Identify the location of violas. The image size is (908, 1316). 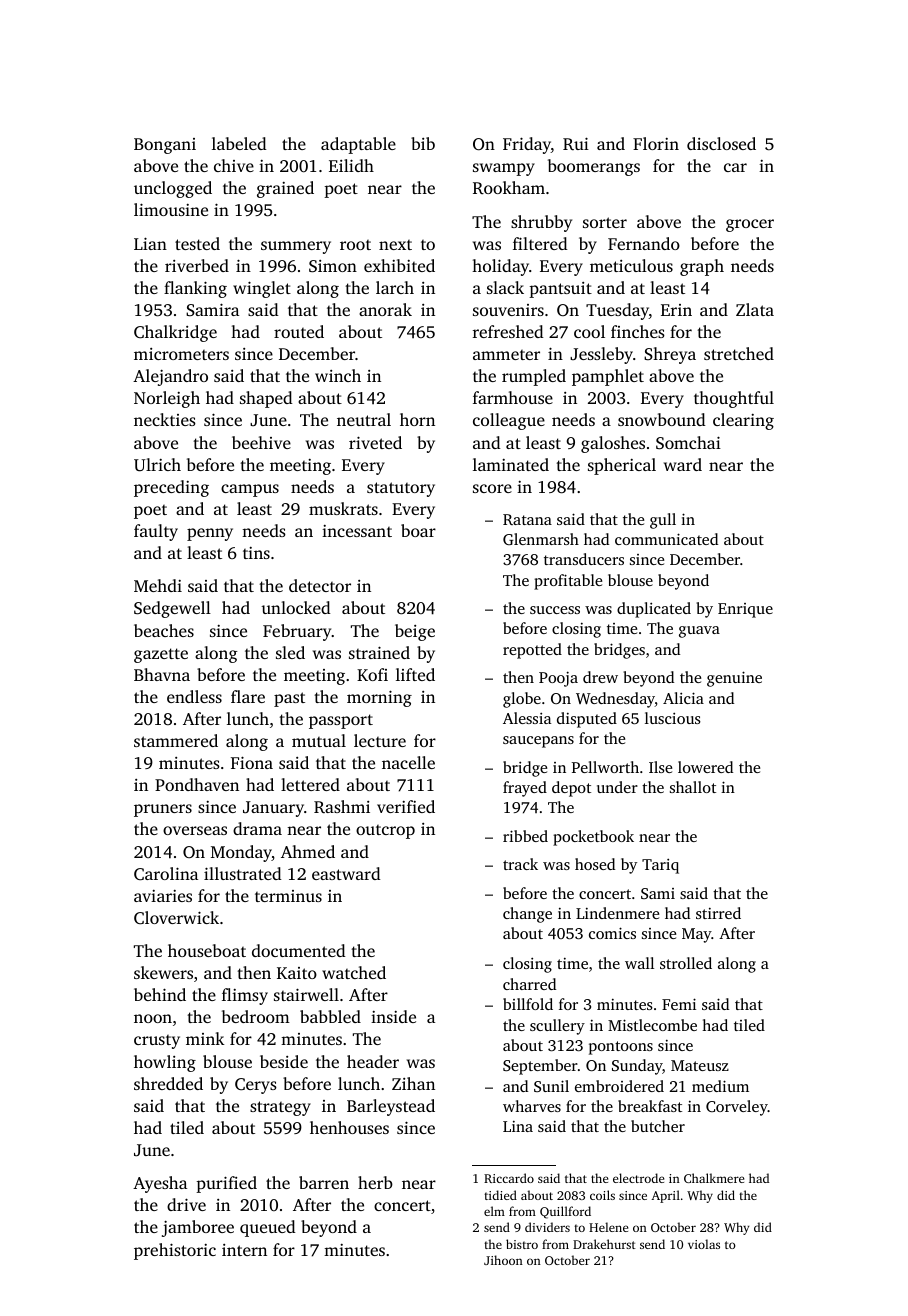
(704, 1244).
